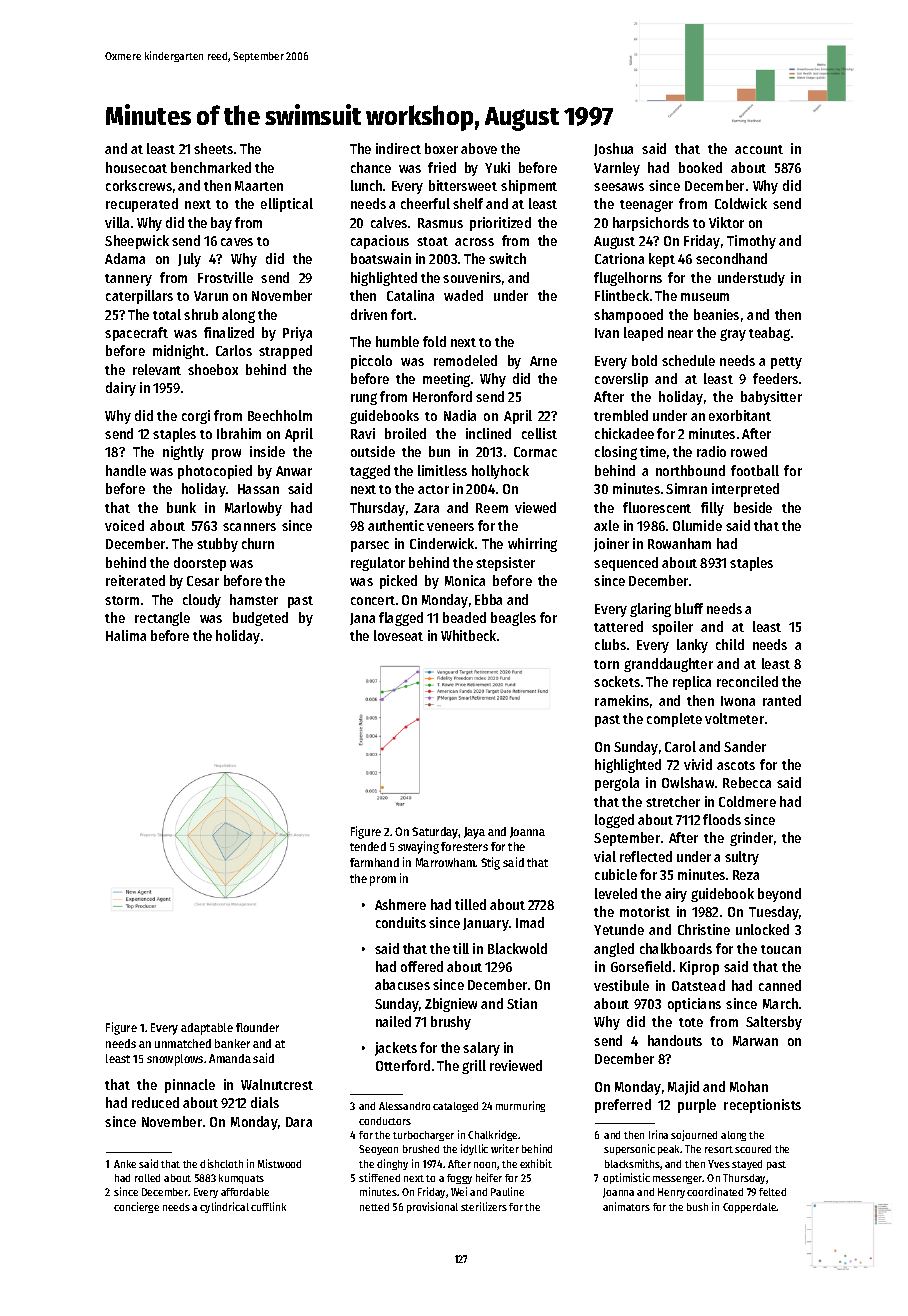 This screenshot has height=1316, width=908. What do you see at coordinates (378, 1150) in the screenshot?
I see `Seoyeon` at bounding box center [378, 1150].
